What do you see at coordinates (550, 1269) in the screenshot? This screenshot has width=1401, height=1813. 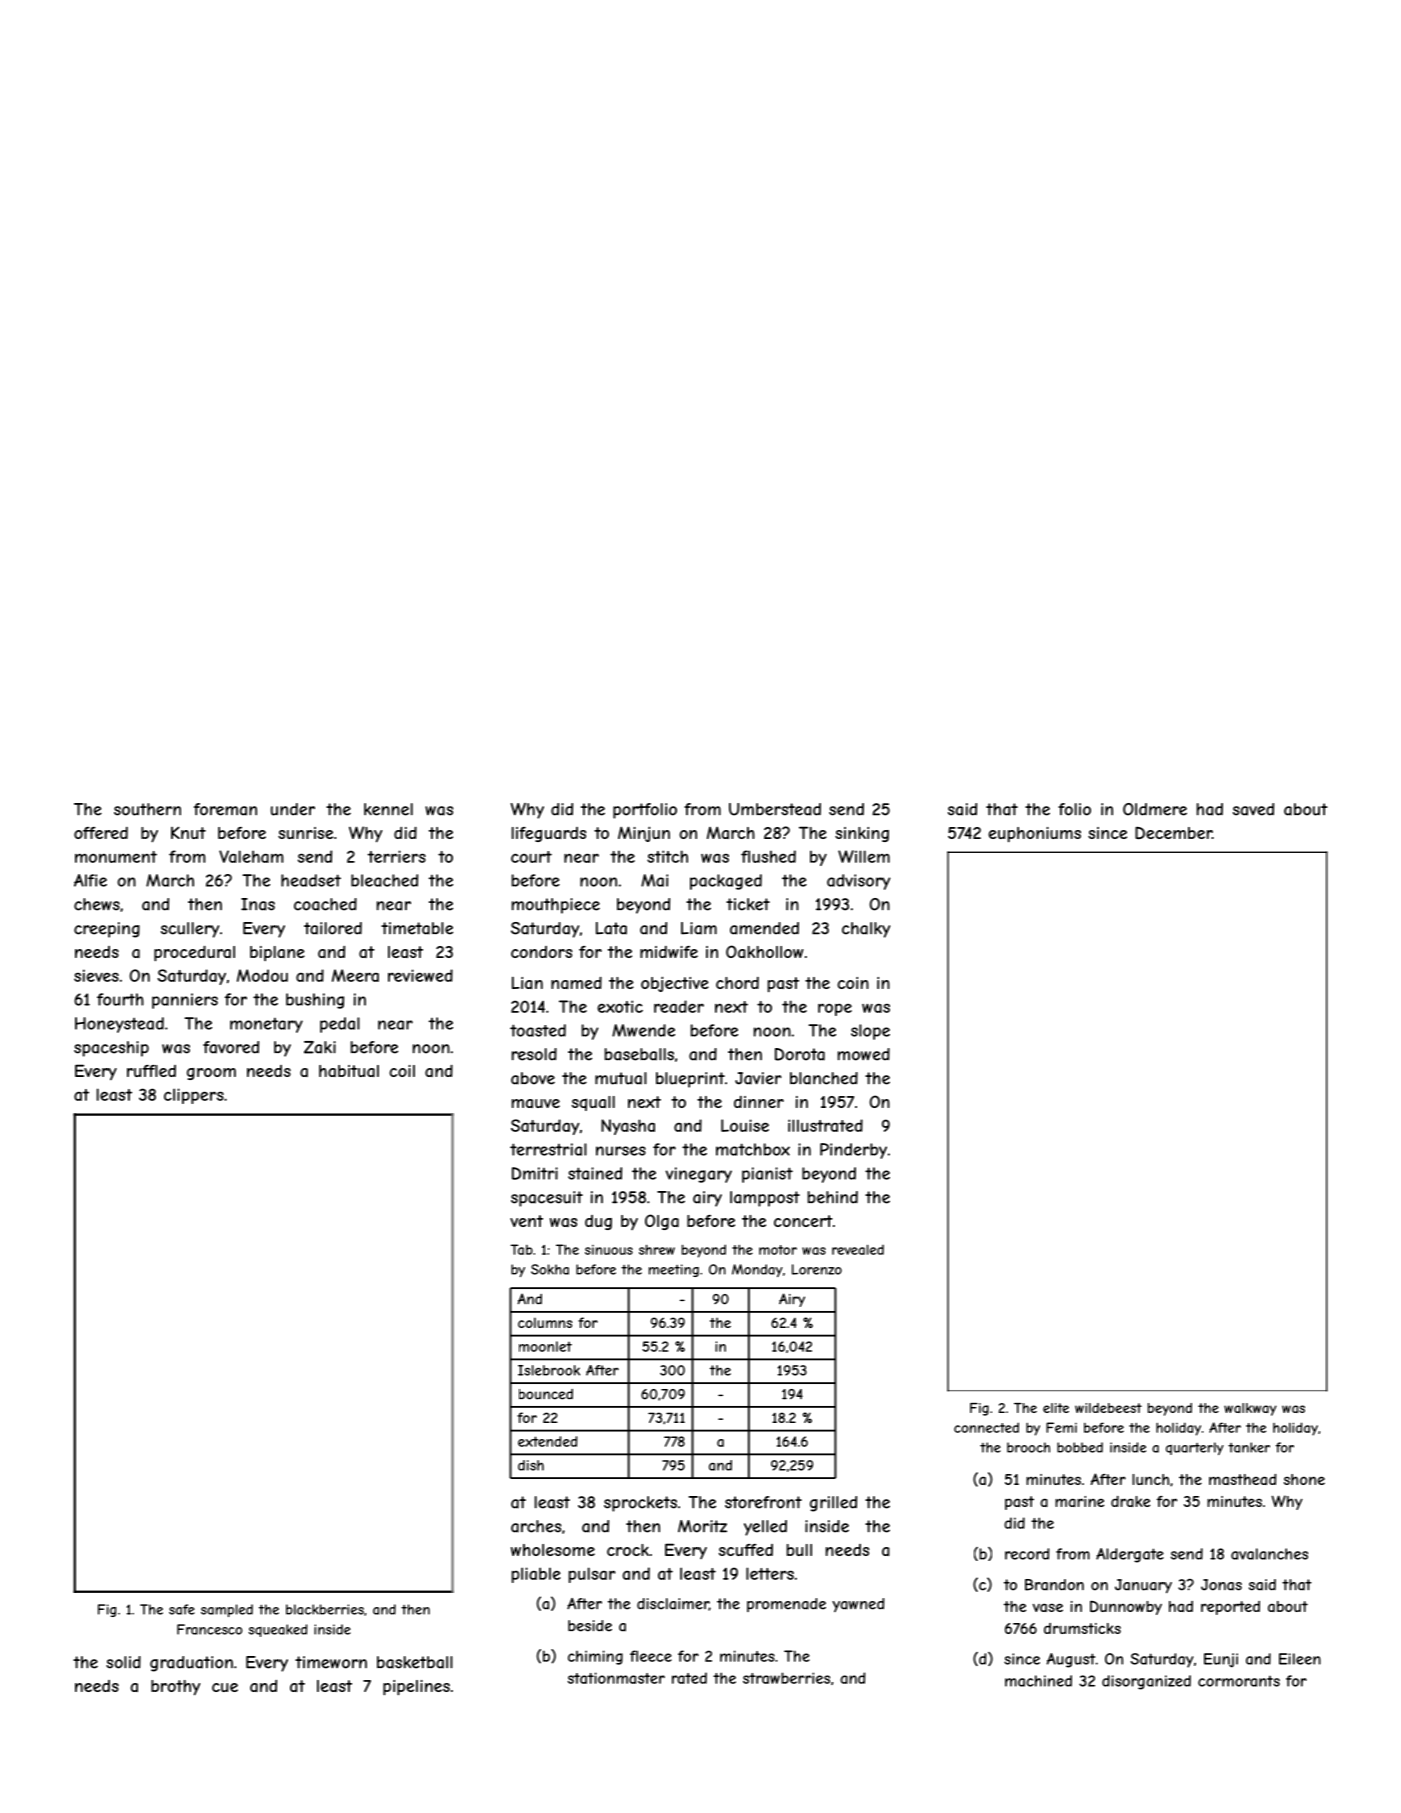 I see `Sokha` at bounding box center [550, 1269].
